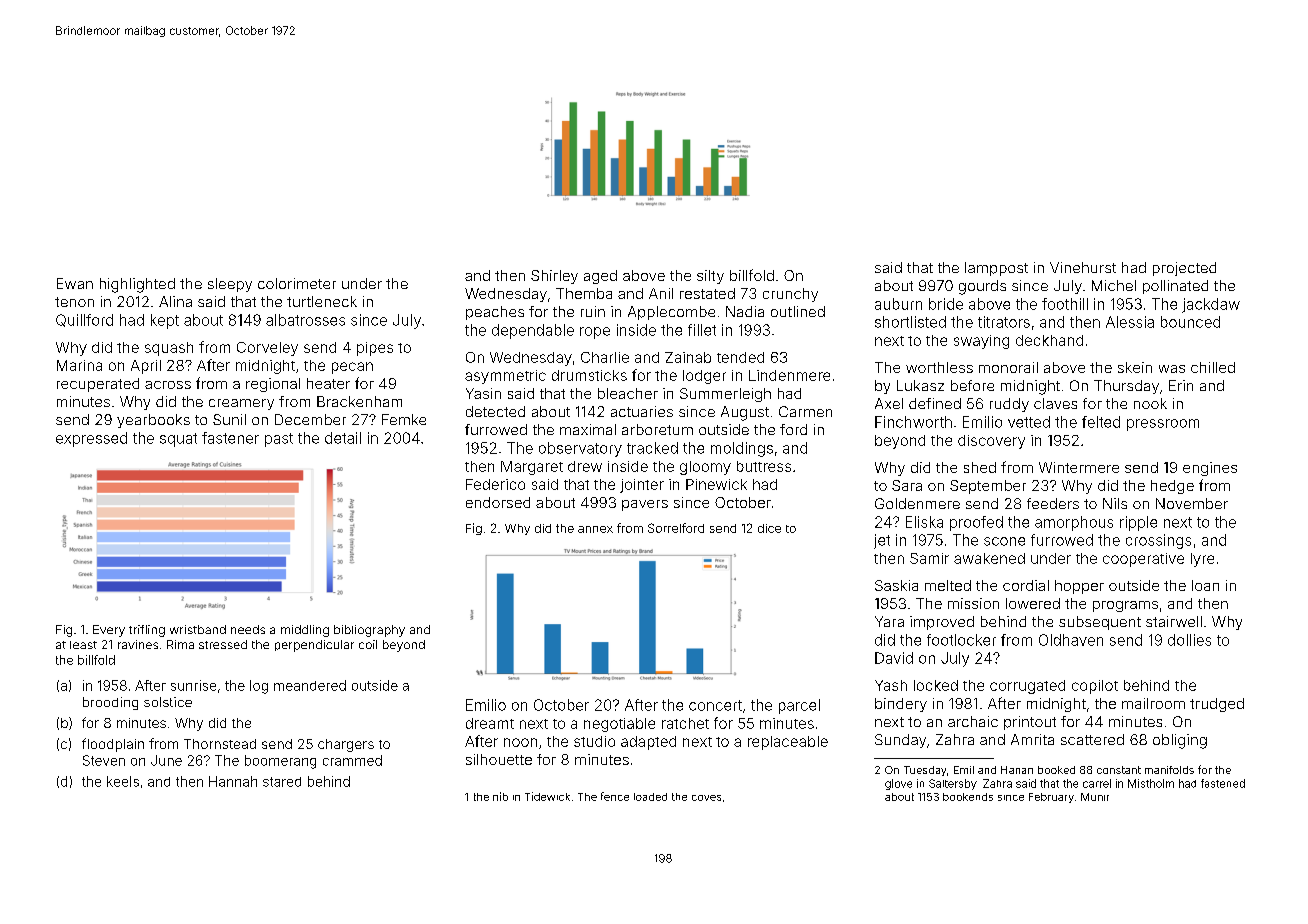 The height and width of the image is (924, 1308). I want to click on annex, so click(595, 529).
